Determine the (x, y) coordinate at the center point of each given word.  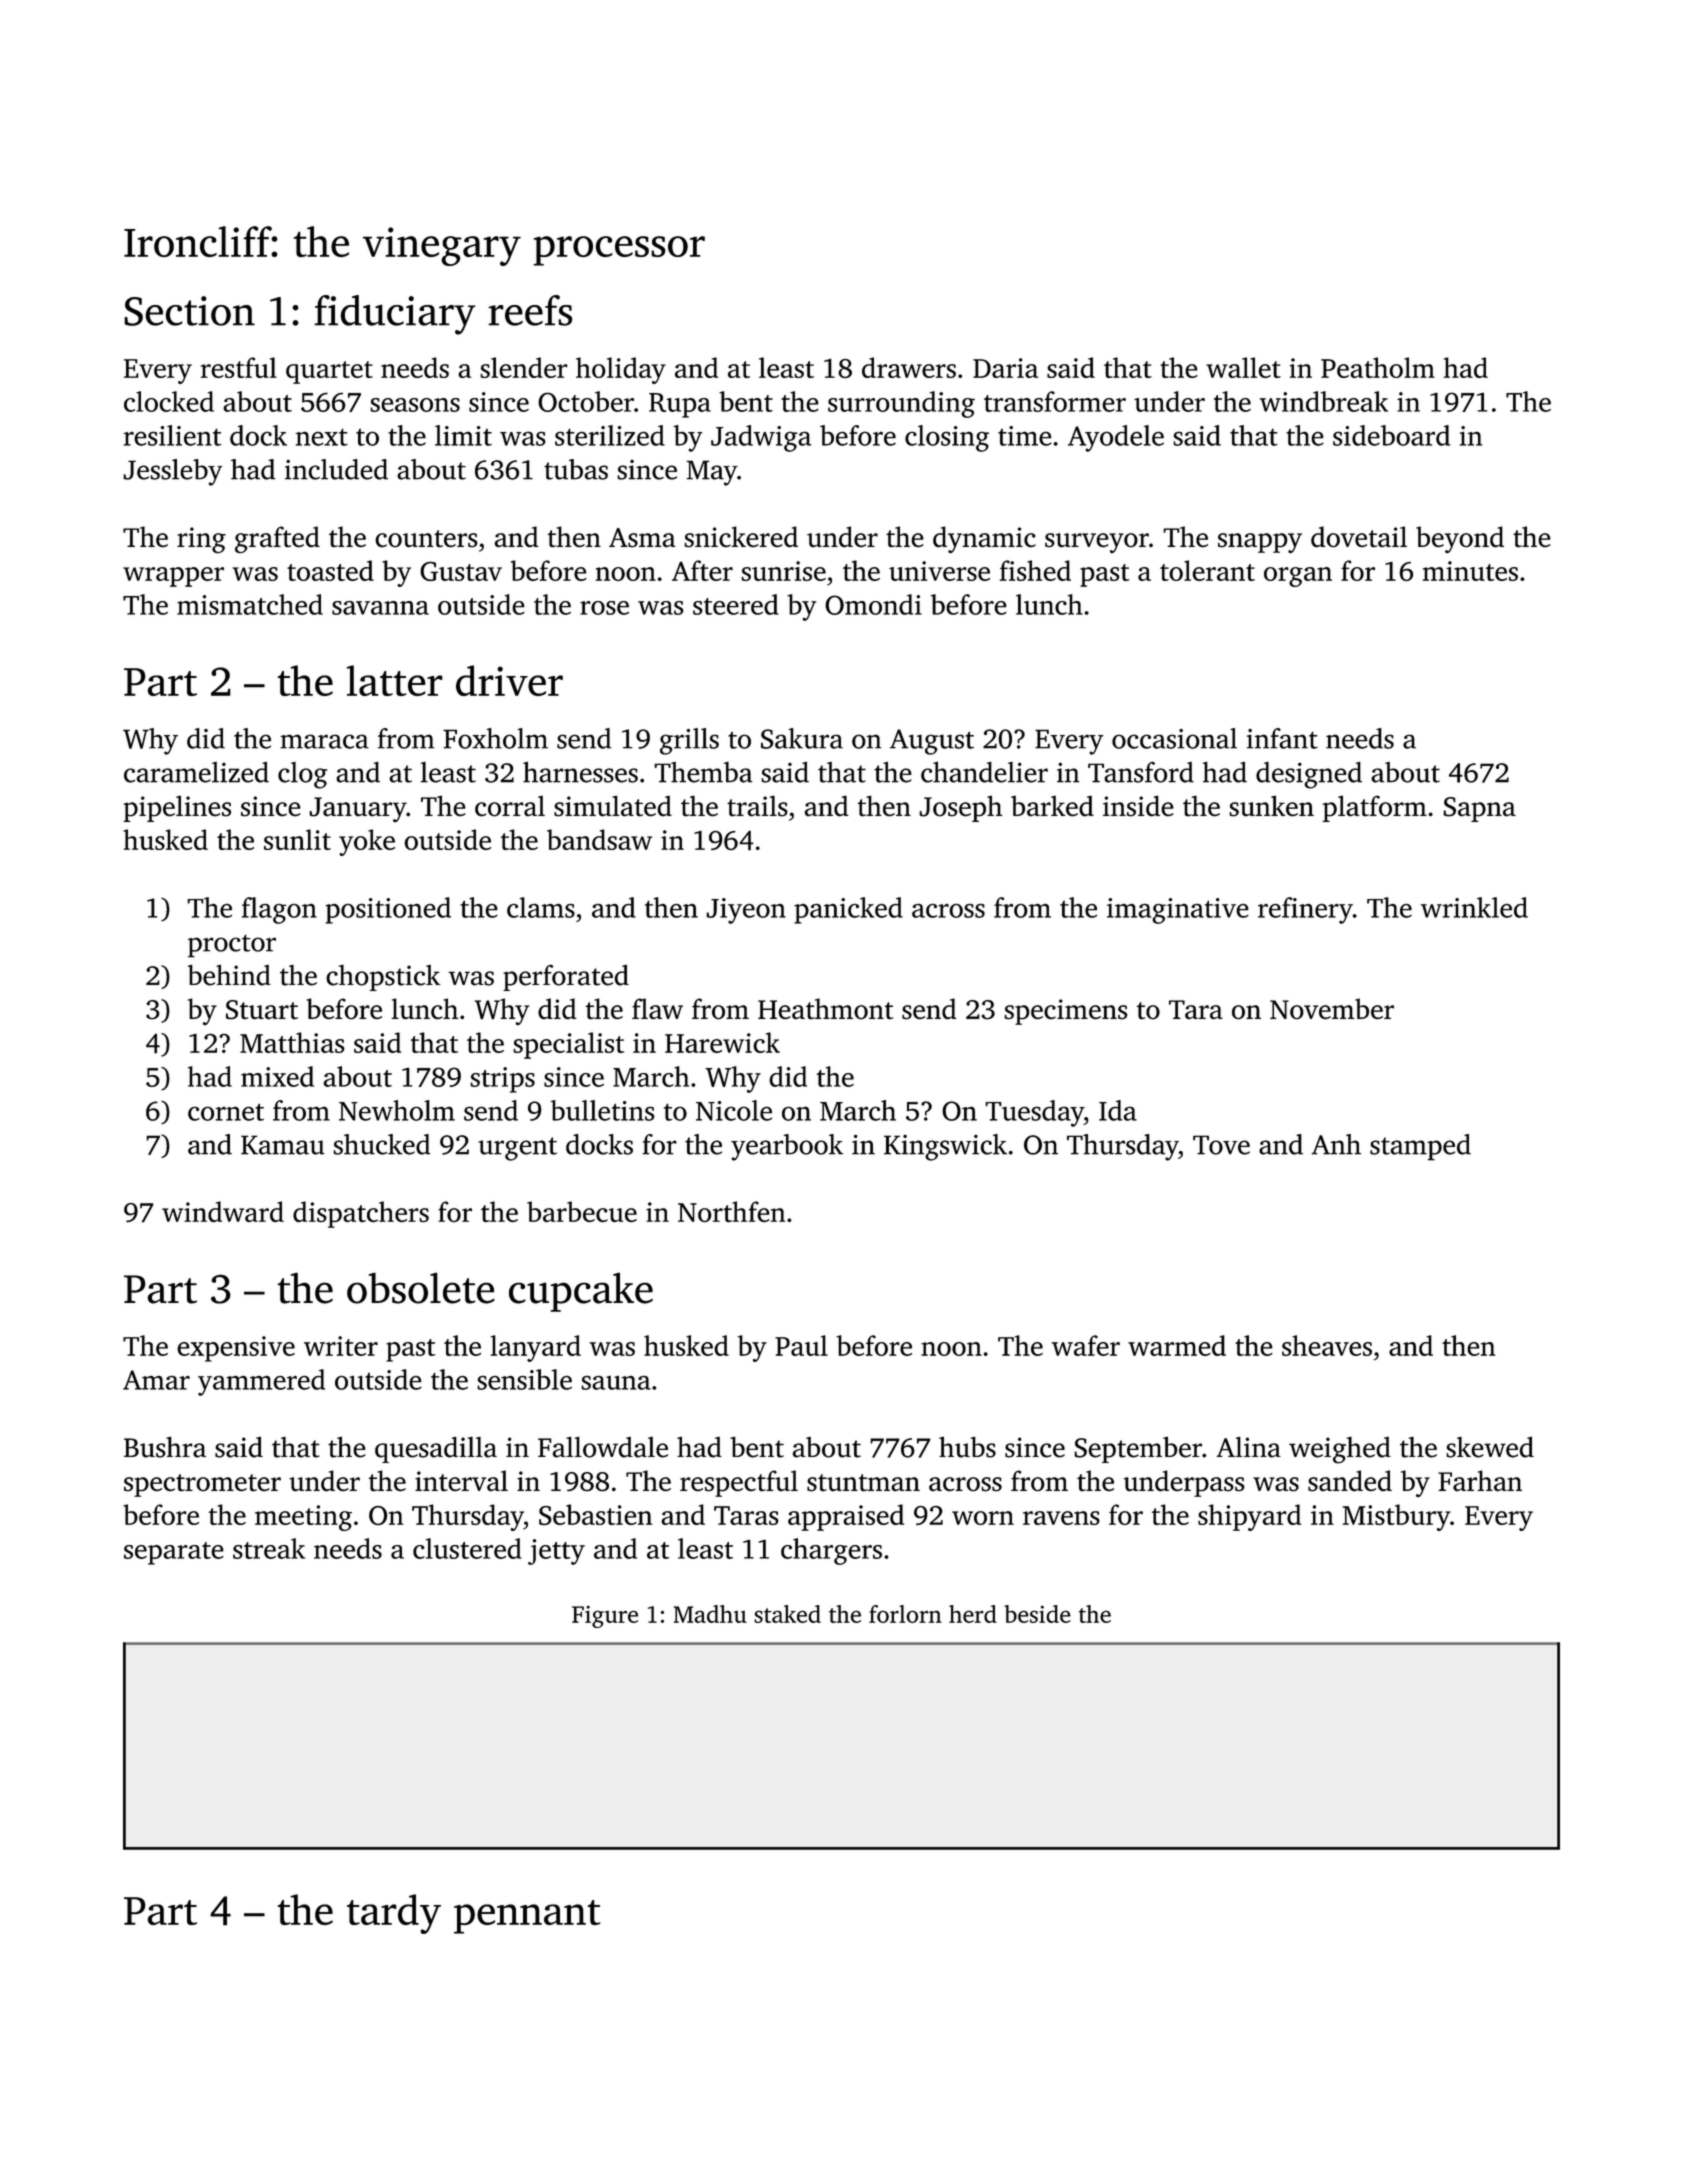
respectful (739, 1483)
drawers (909, 367)
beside (1037, 1614)
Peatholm (1378, 367)
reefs (530, 310)
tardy (394, 1914)
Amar (156, 1380)
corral (510, 806)
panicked (848, 910)
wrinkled (1474, 907)
